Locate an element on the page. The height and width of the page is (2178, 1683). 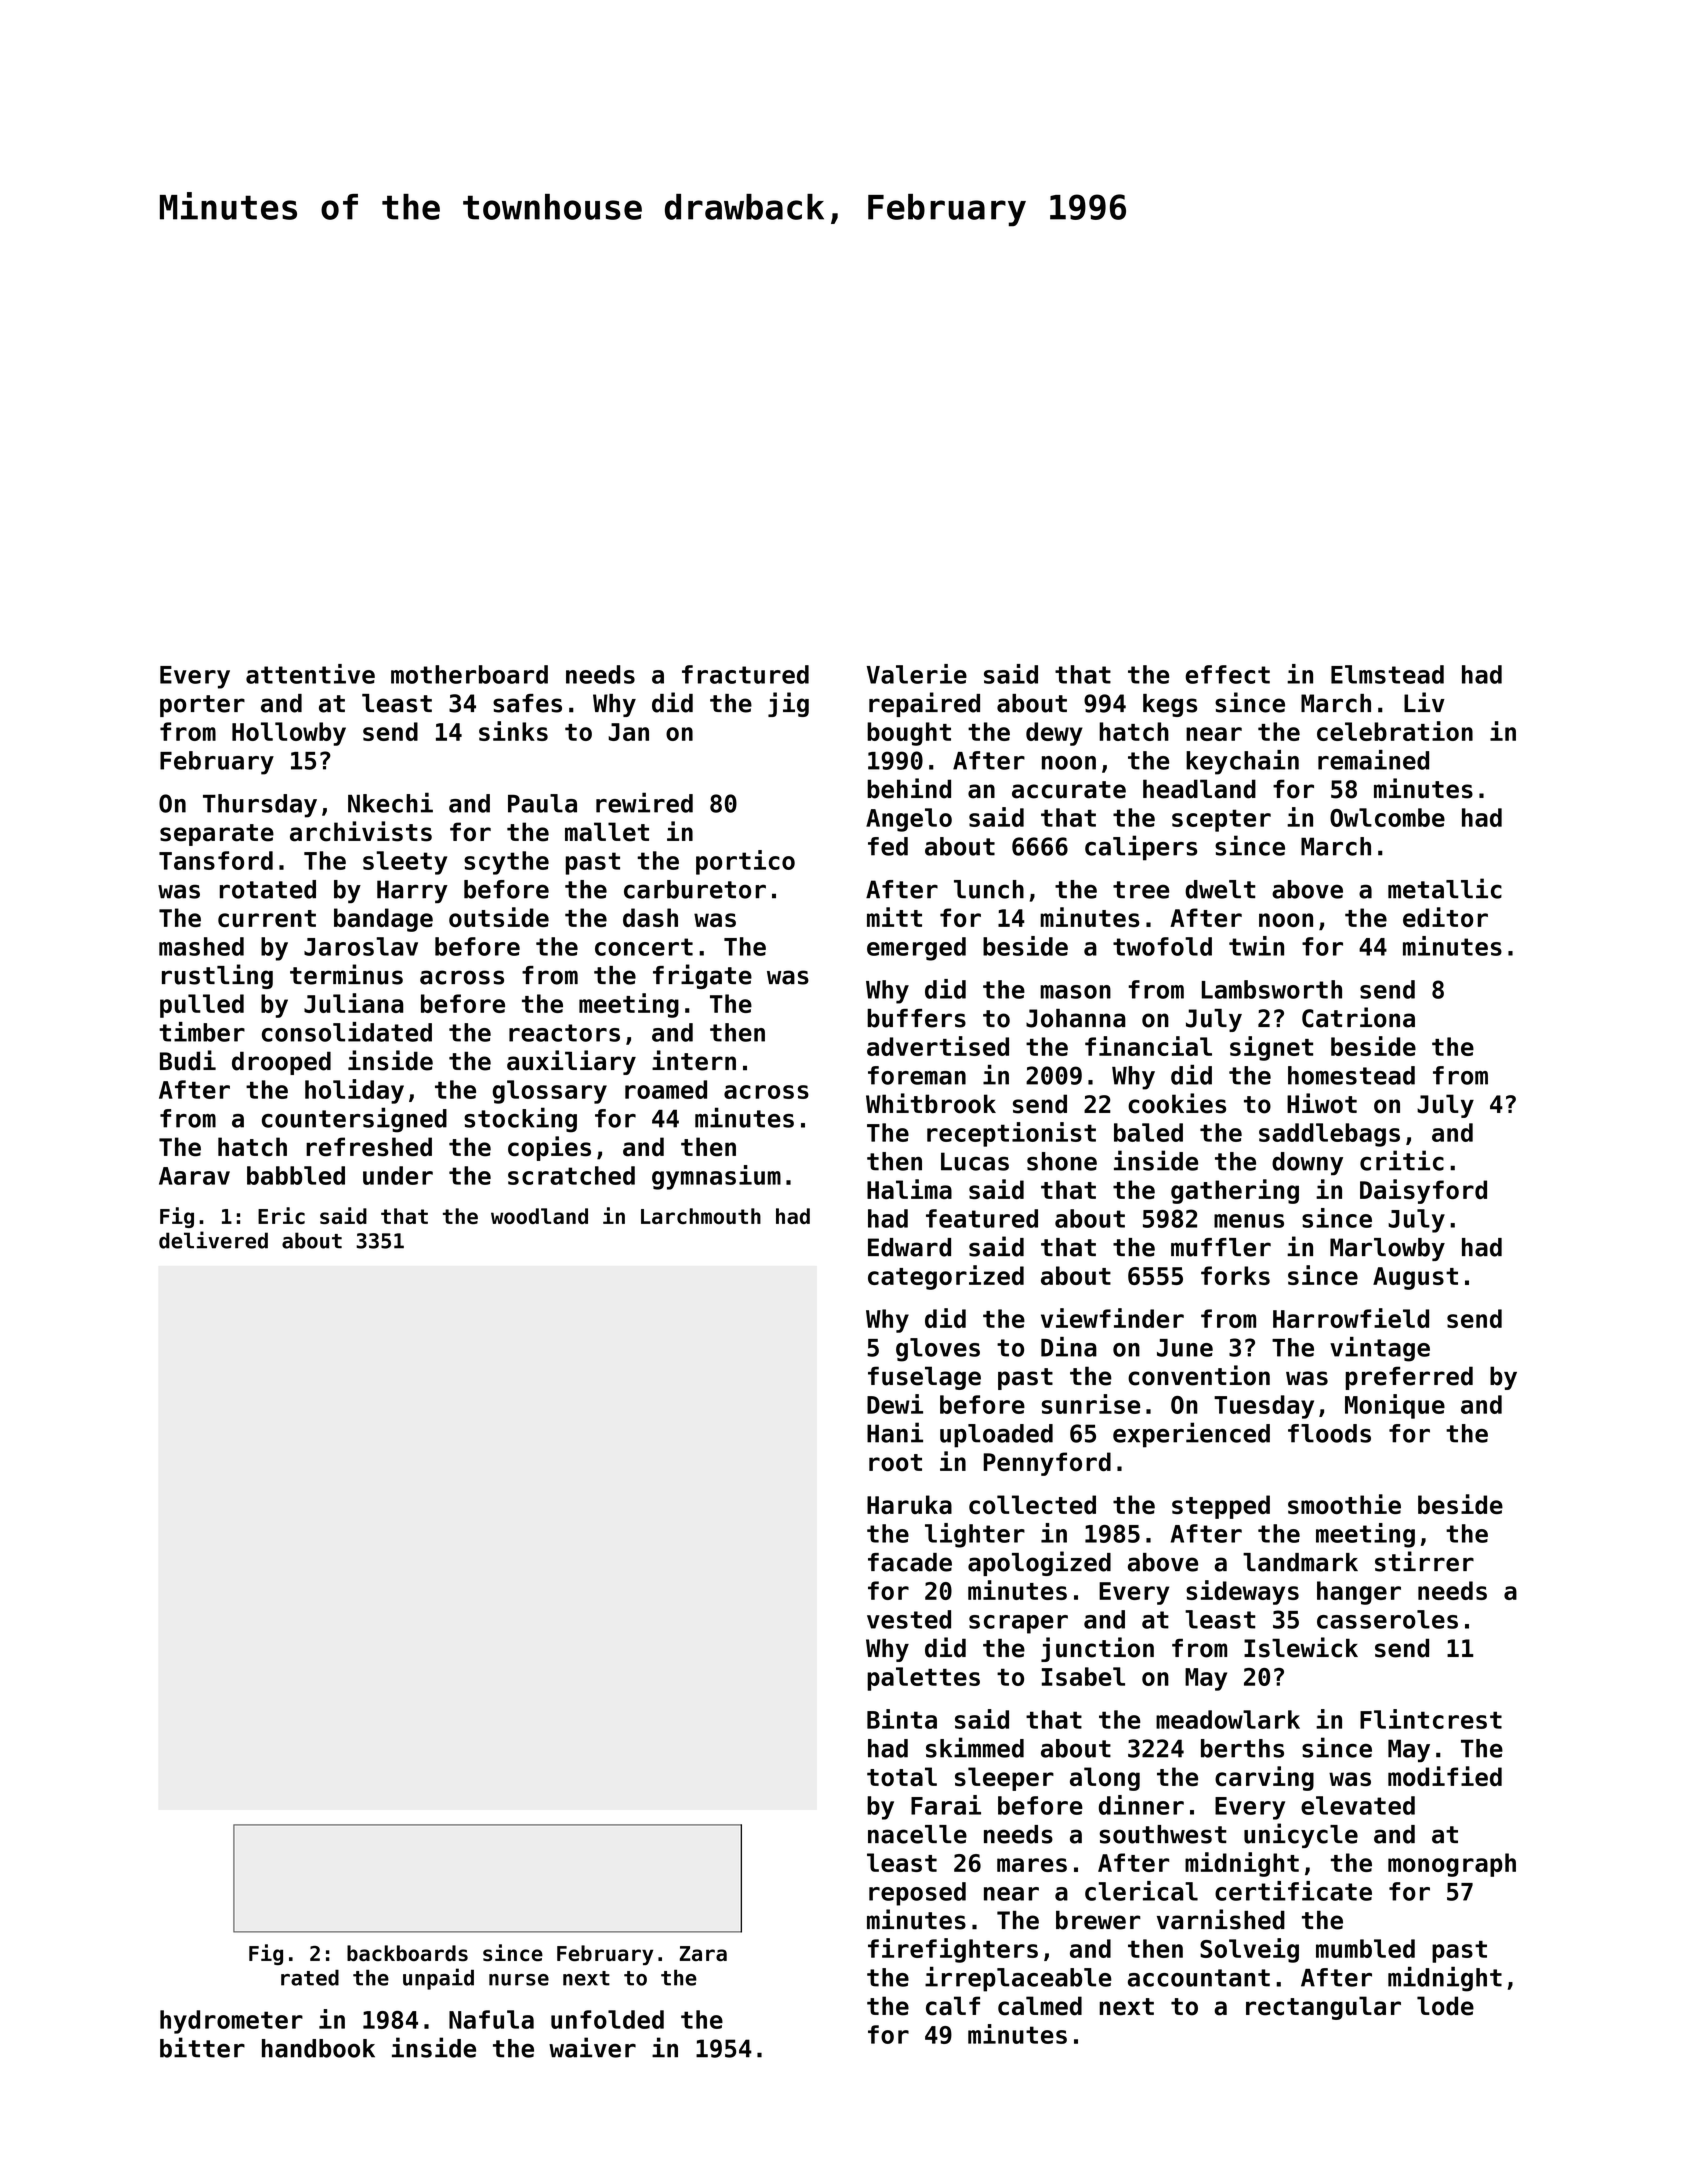
backboards is located at coordinates (407, 1953).
